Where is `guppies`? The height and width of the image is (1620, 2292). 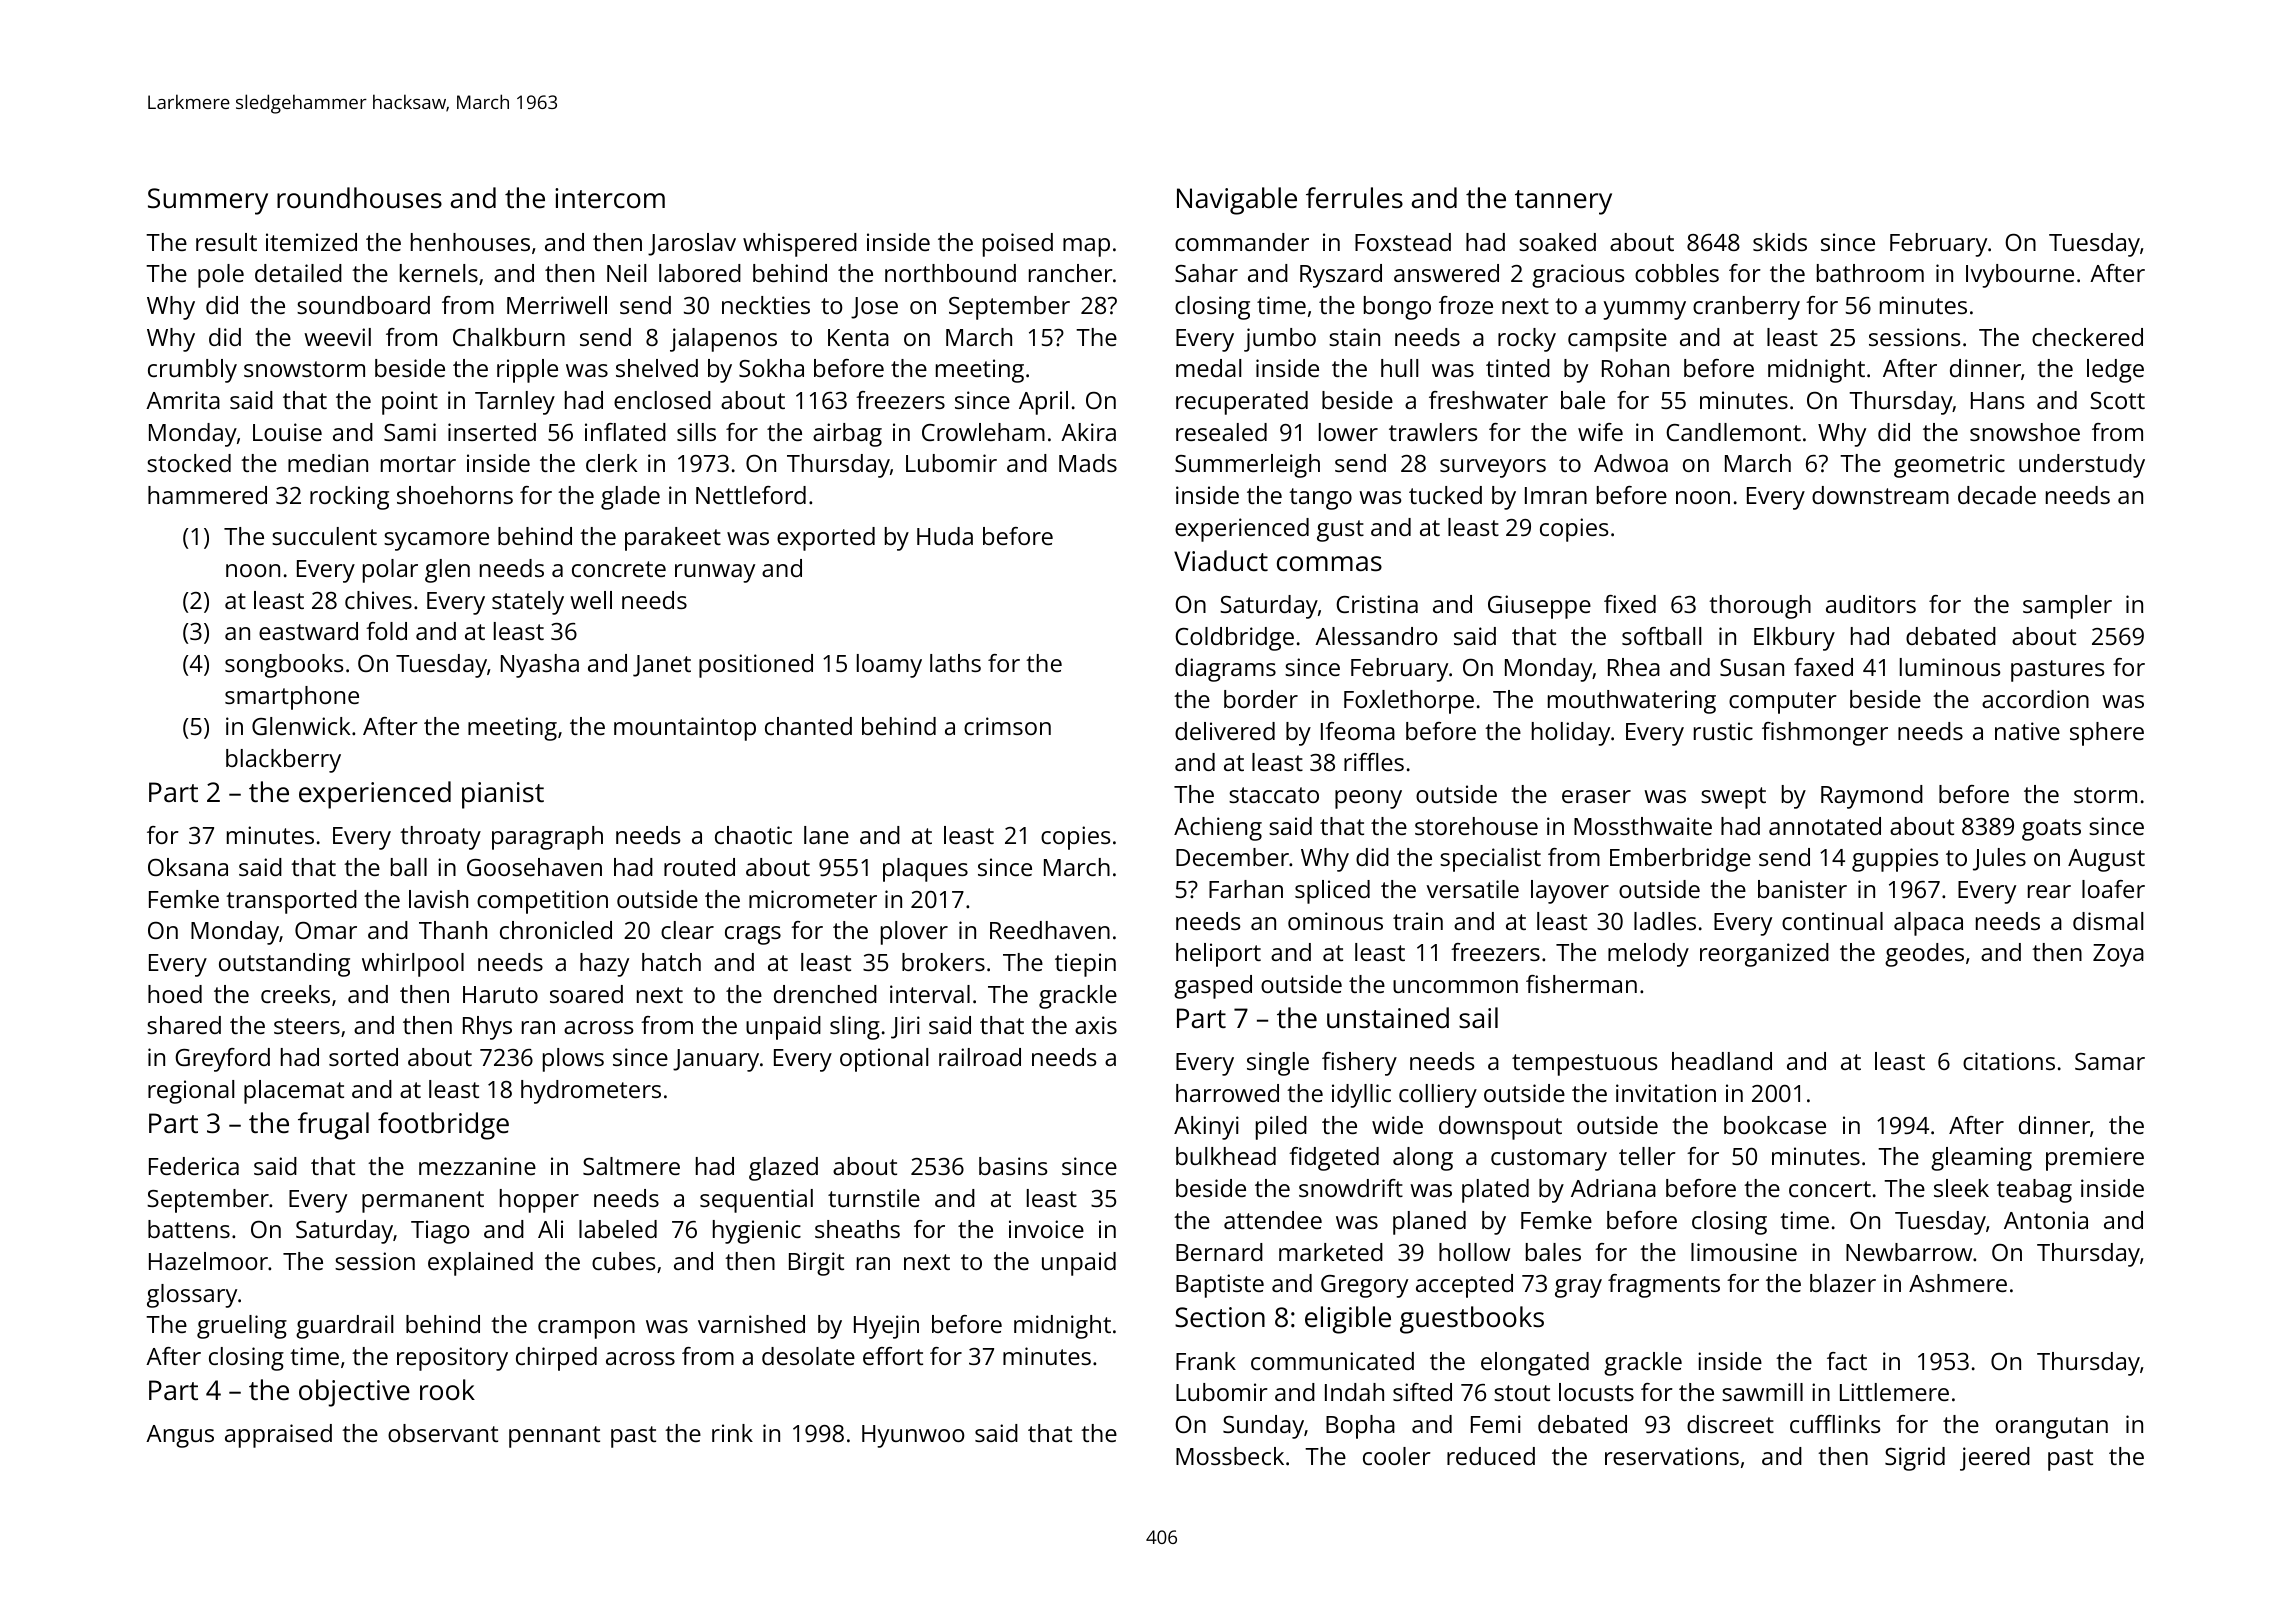
guppies is located at coordinates (1895, 860).
